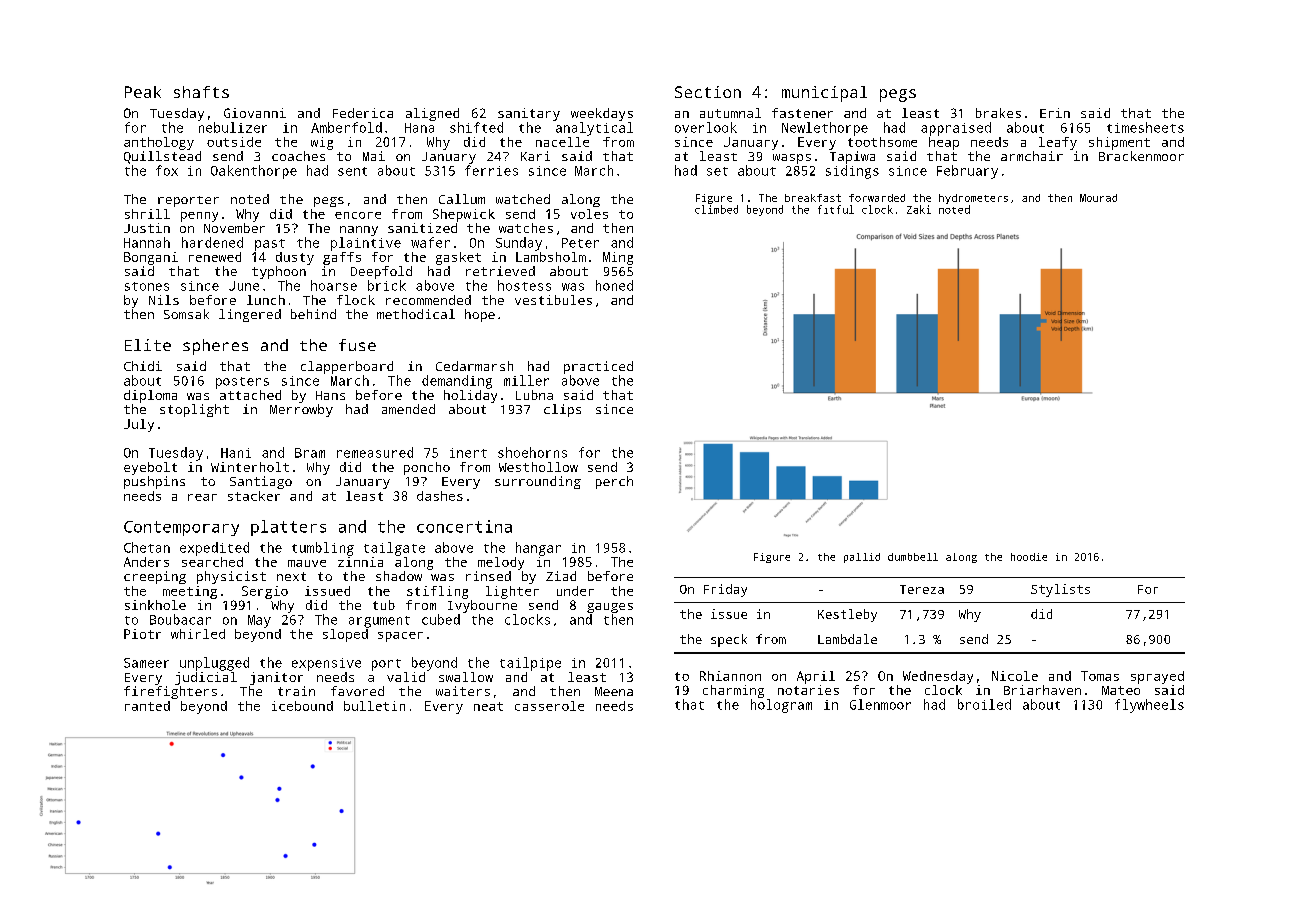  I want to click on firefighters, so click(170, 692).
